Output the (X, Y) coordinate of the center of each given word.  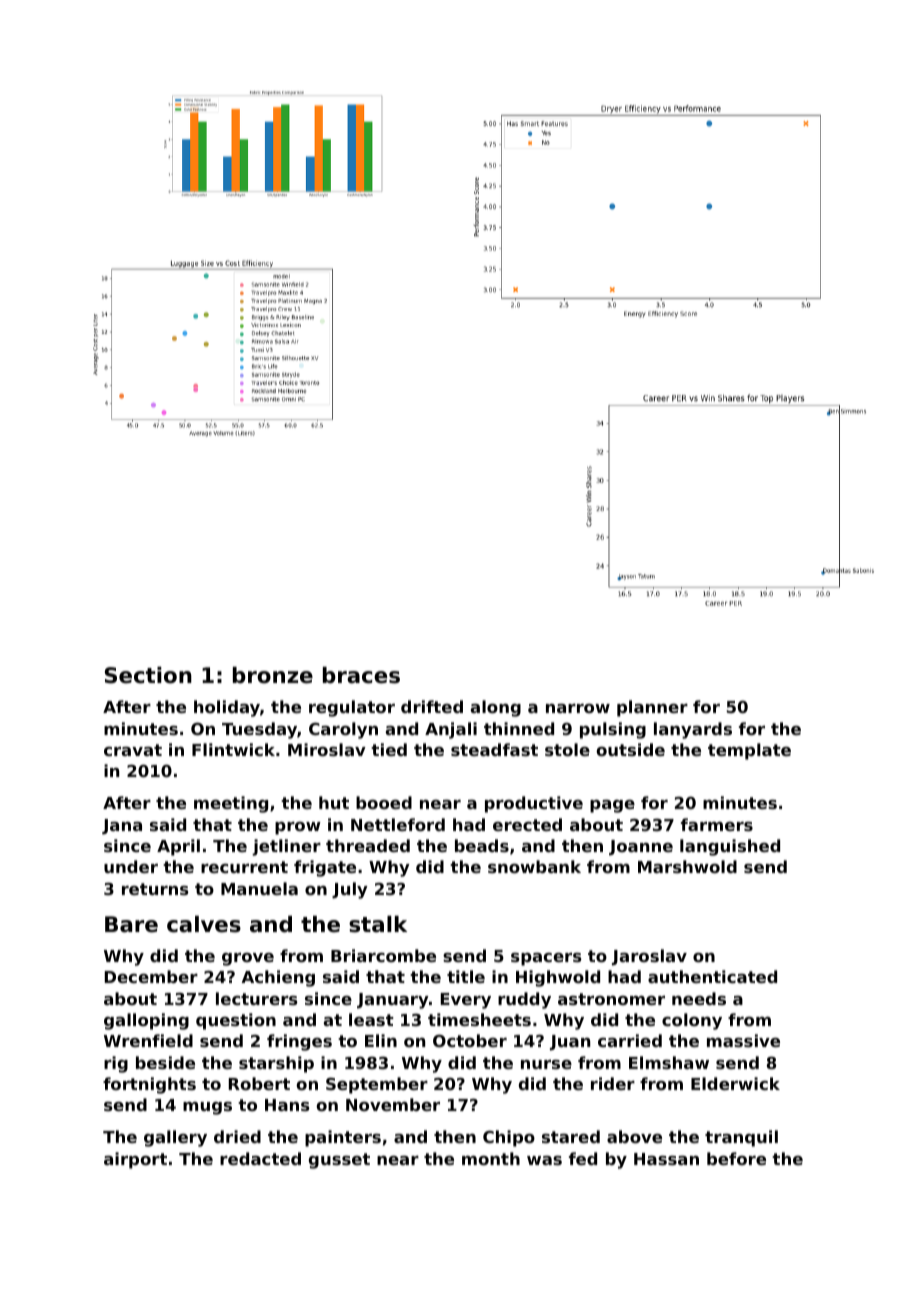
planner (652, 708)
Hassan (666, 1159)
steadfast (494, 749)
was (544, 1160)
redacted (260, 1158)
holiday (227, 708)
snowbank (534, 866)
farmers (717, 824)
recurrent (244, 867)
